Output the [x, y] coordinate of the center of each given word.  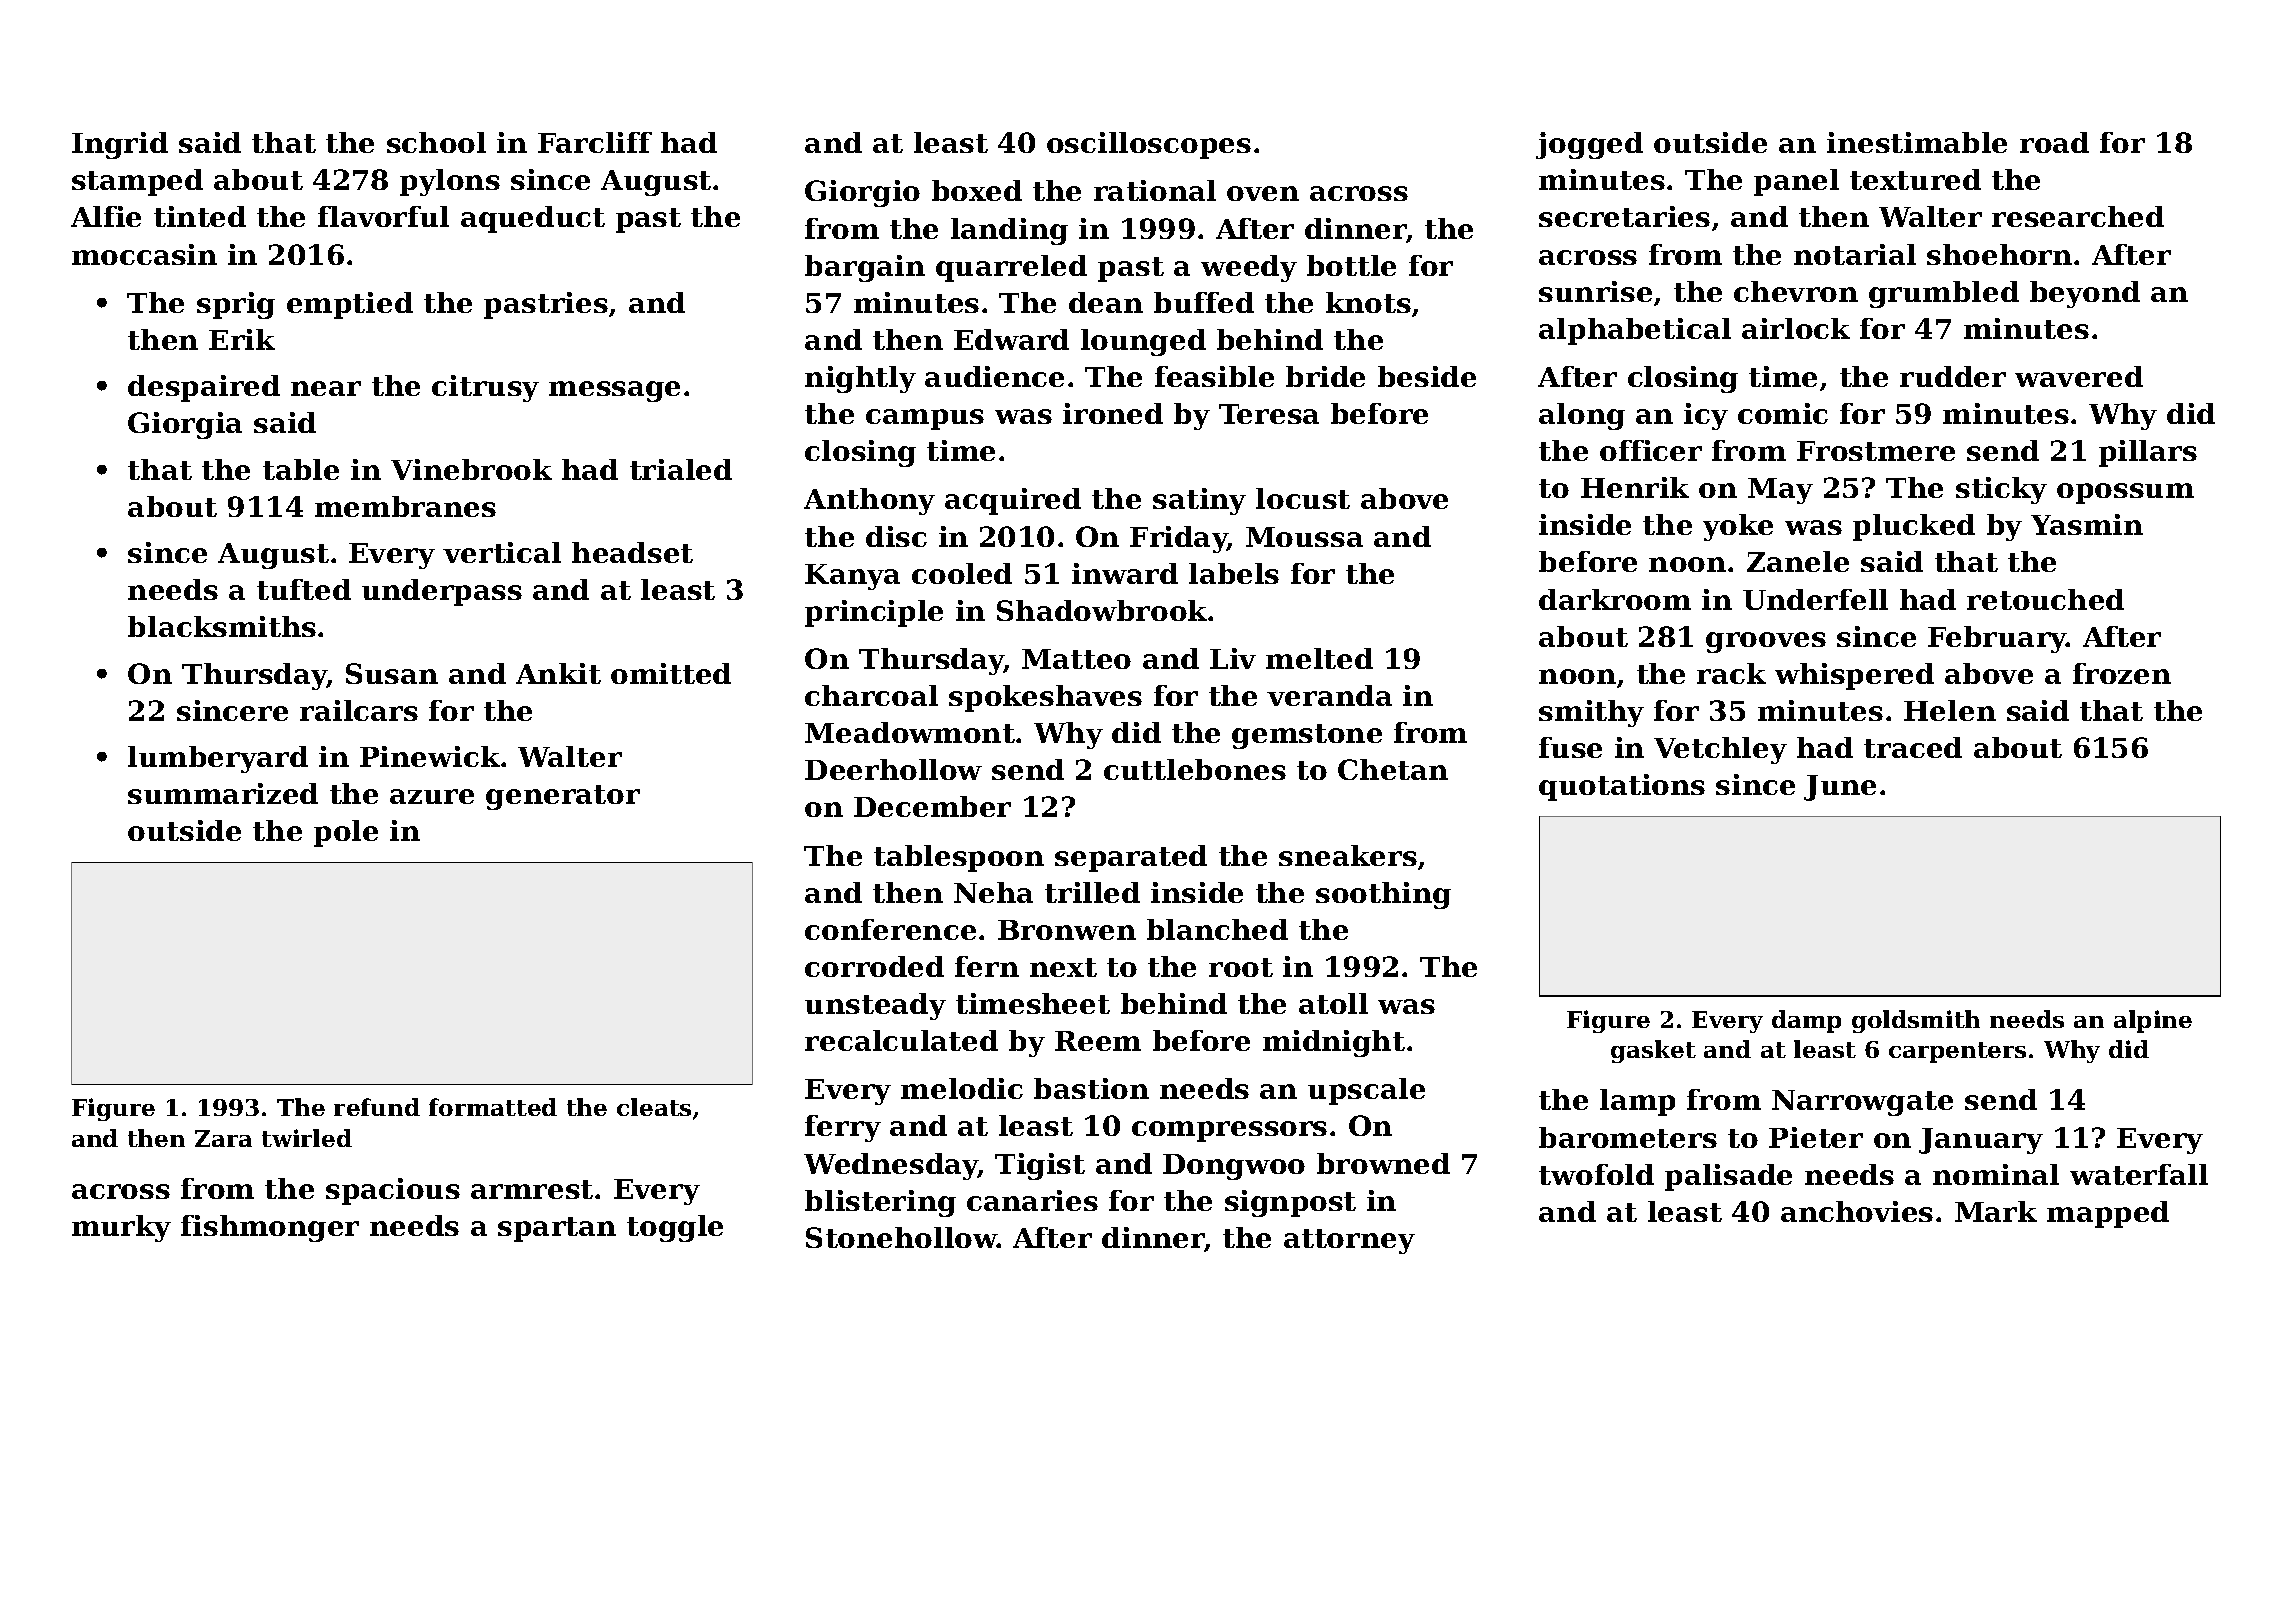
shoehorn [1999, 254]
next [1063, 967]
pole [346, 833]
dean [1106, 302]
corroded [874, 966]
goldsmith [1916, 1021]
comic [1783, 413]
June [1840, 788]
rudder [1953, 376]
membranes [405, 506]
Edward [1011, 339]
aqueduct [533, 219]
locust [1303, 498]
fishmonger [270, 1228]
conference [890, 929]
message [614, 391]
